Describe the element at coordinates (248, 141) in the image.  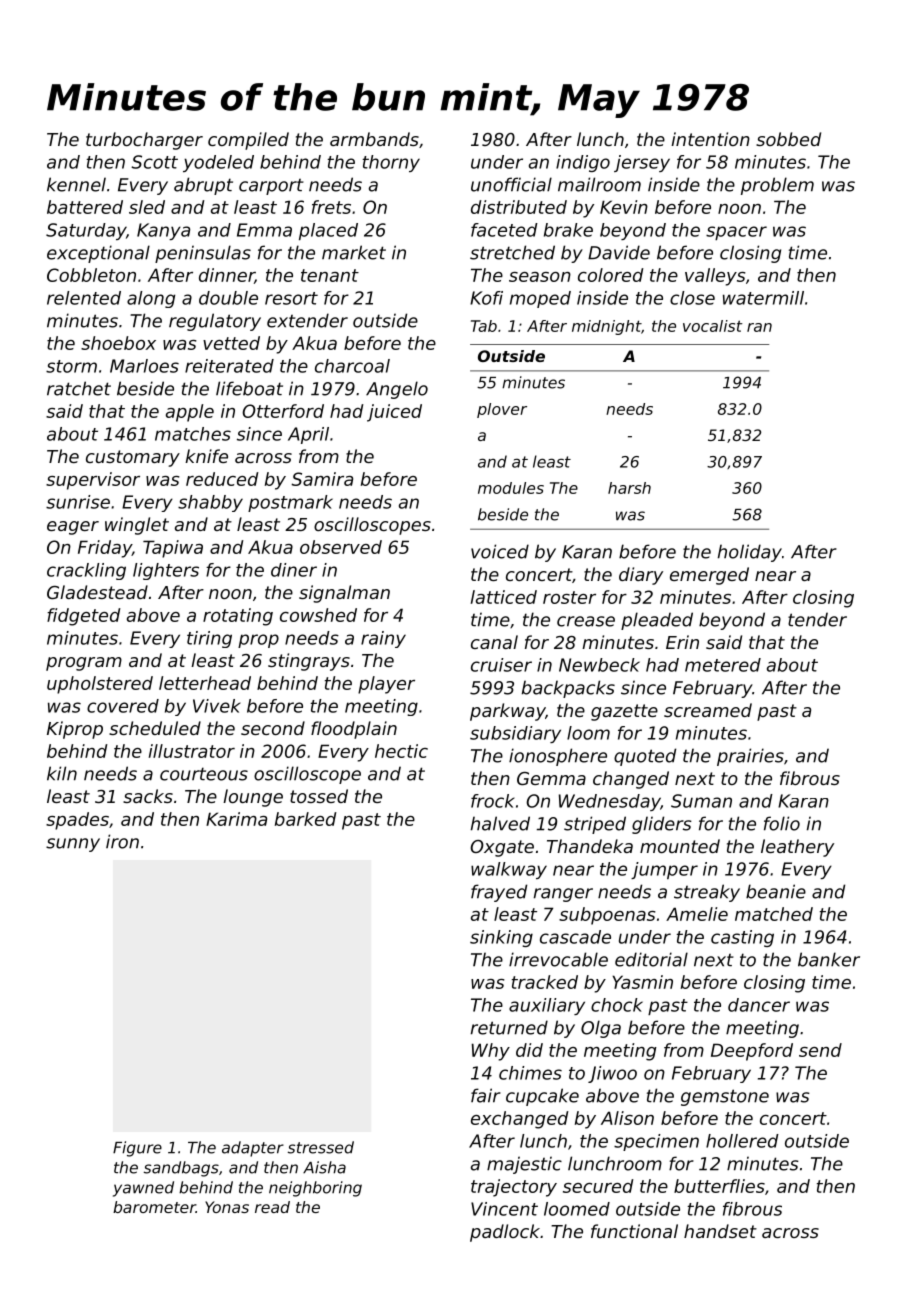
I see `compiled` at that location.
